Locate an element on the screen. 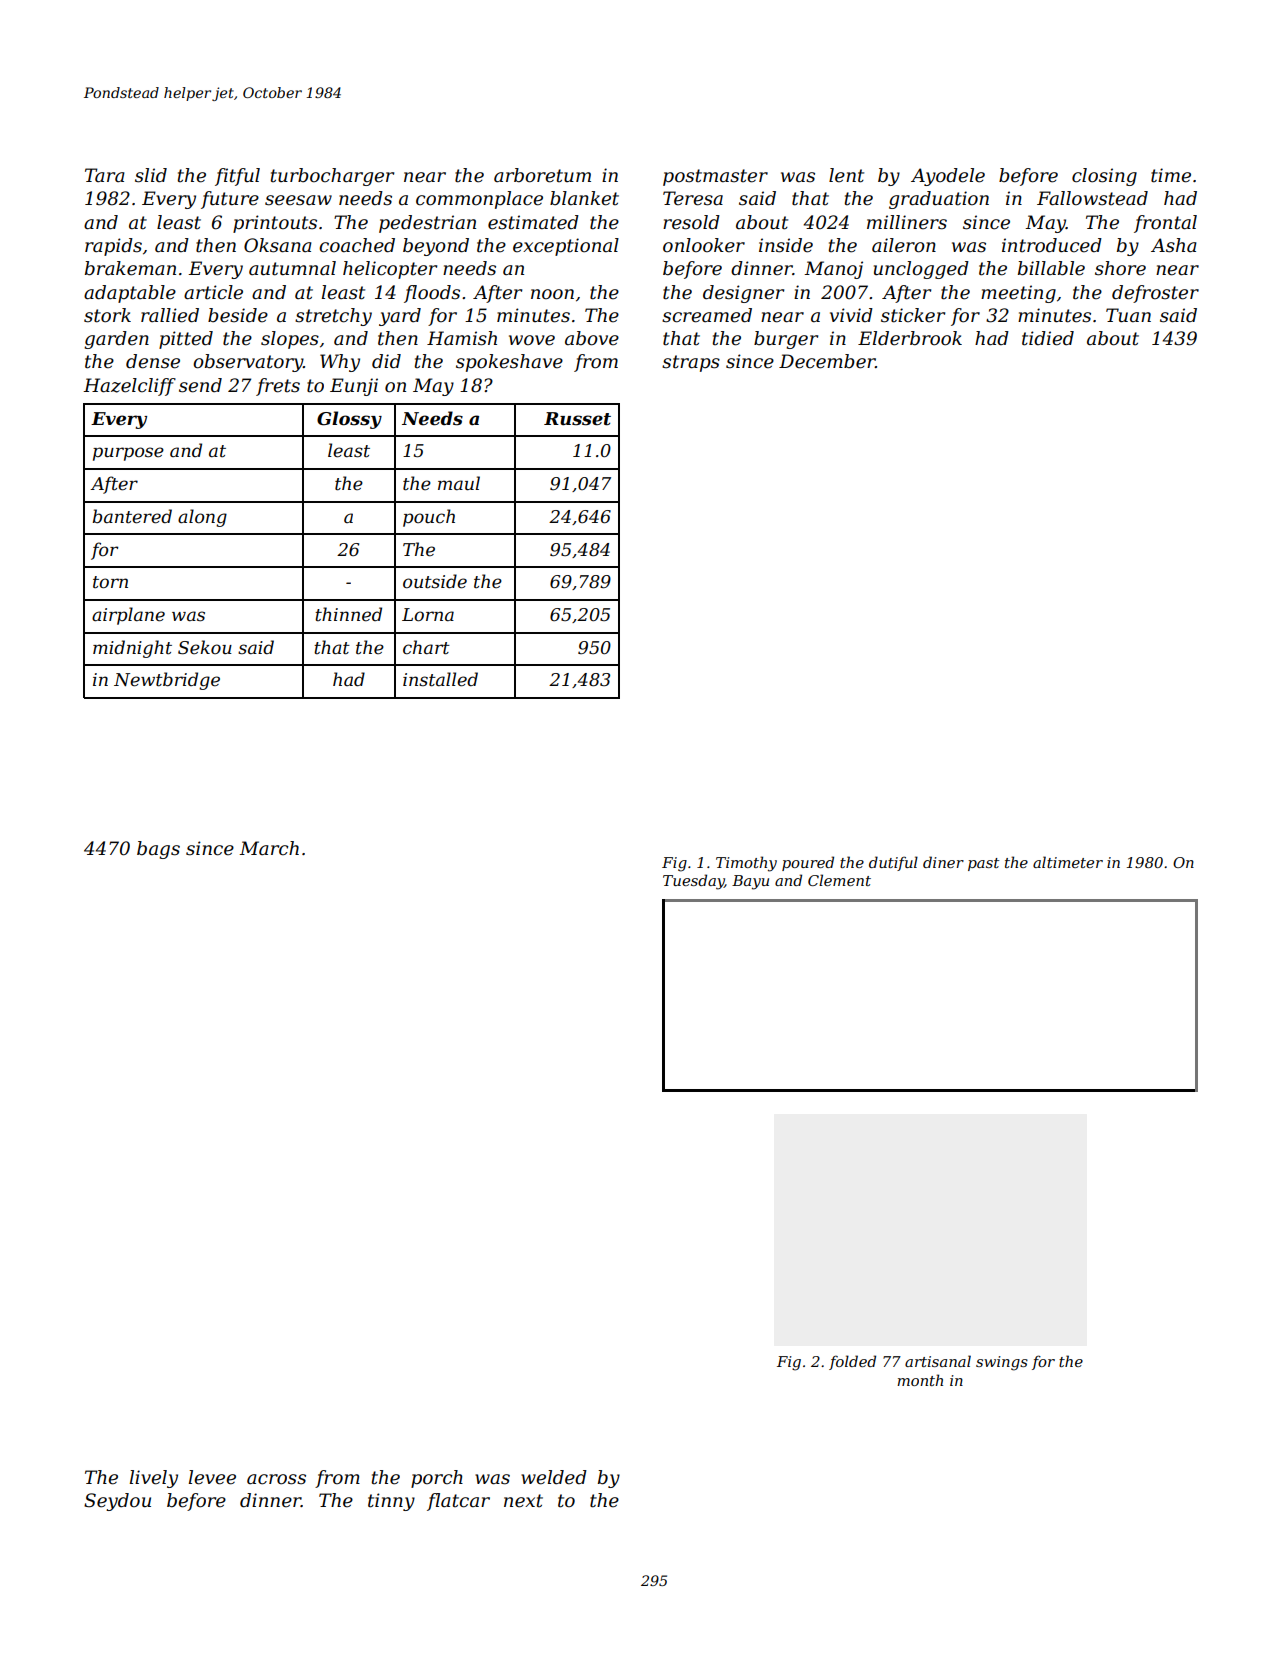 The height and width of the screenshot is (1659, 1282). March is located at coordinates (269, 848).
